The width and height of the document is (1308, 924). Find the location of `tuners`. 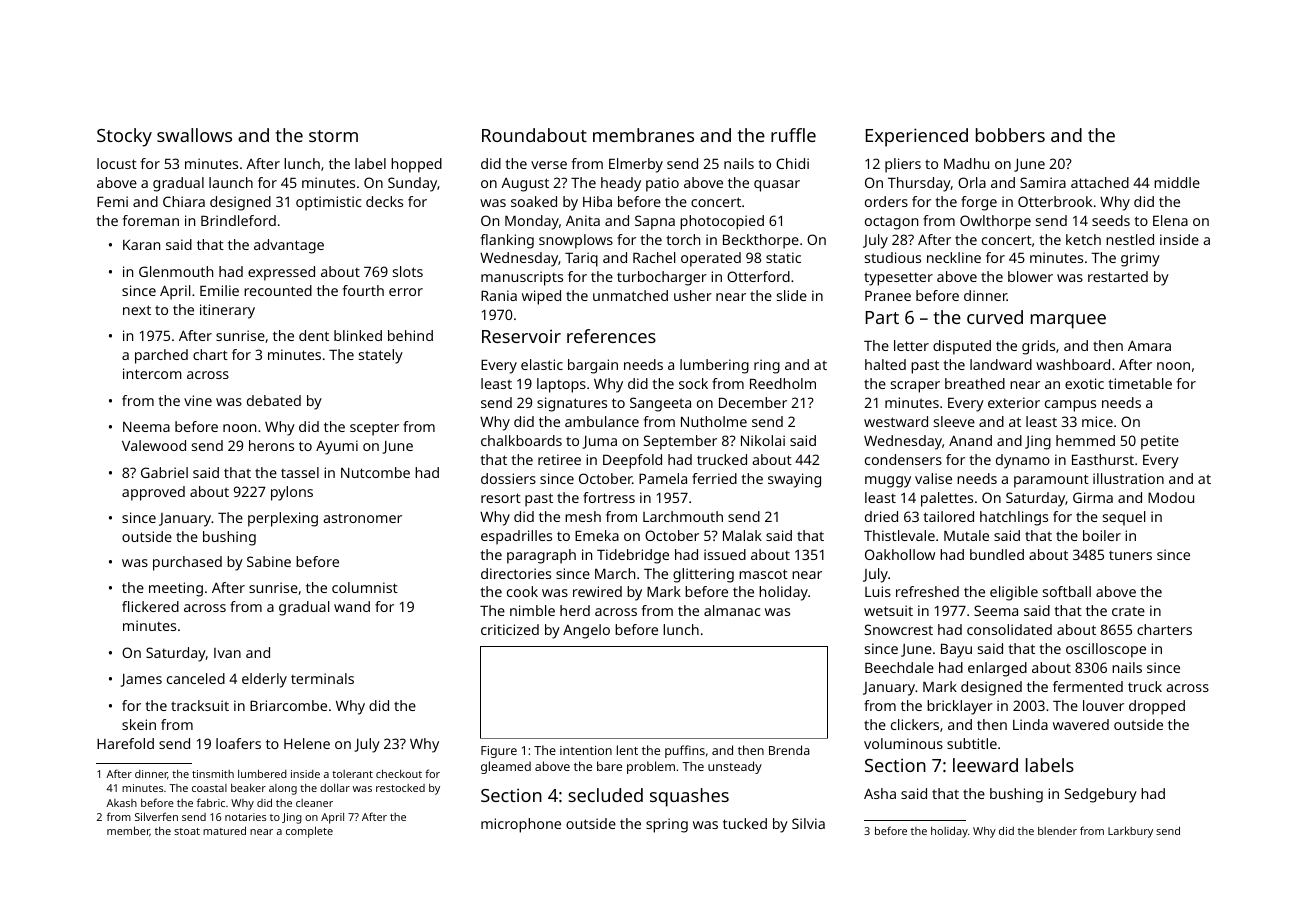

tuners is located at coordinates (1130, 555).
